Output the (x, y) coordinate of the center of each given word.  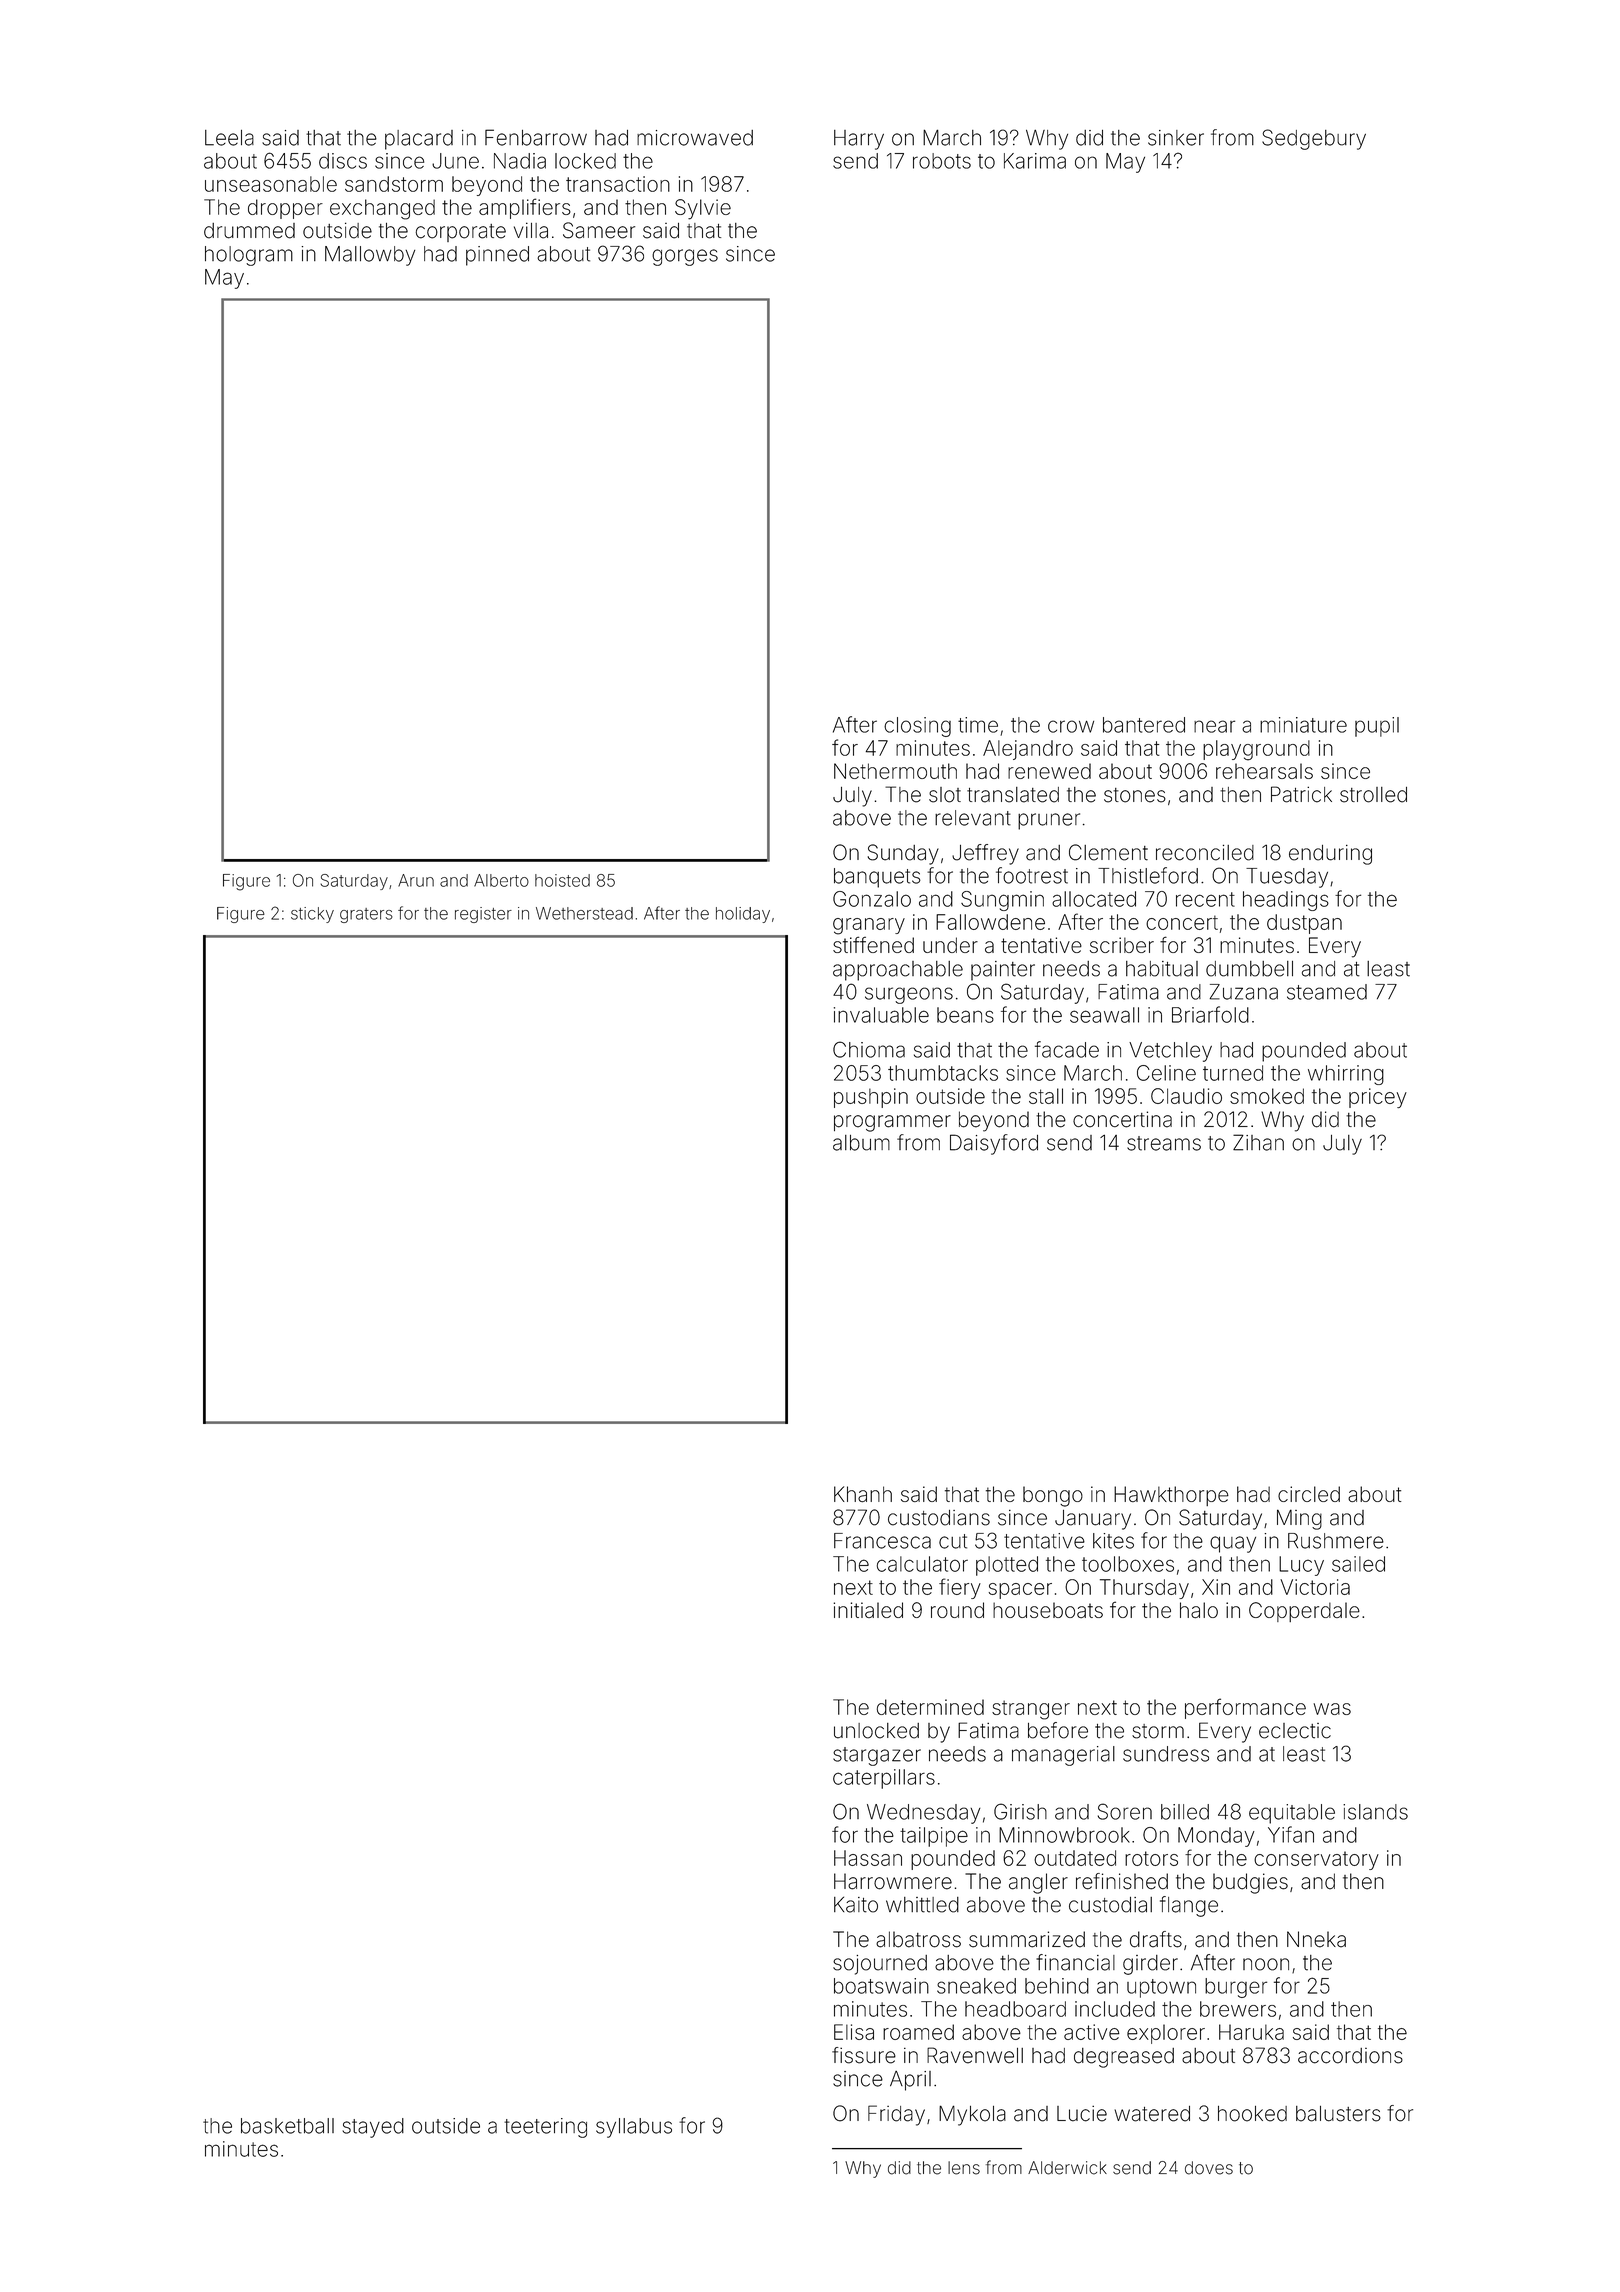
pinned (497, 256)
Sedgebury (1314, 139)
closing (917, 727)
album (861, 1143)
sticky (312, 915)
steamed (1327, 992)
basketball (287, 2126)
